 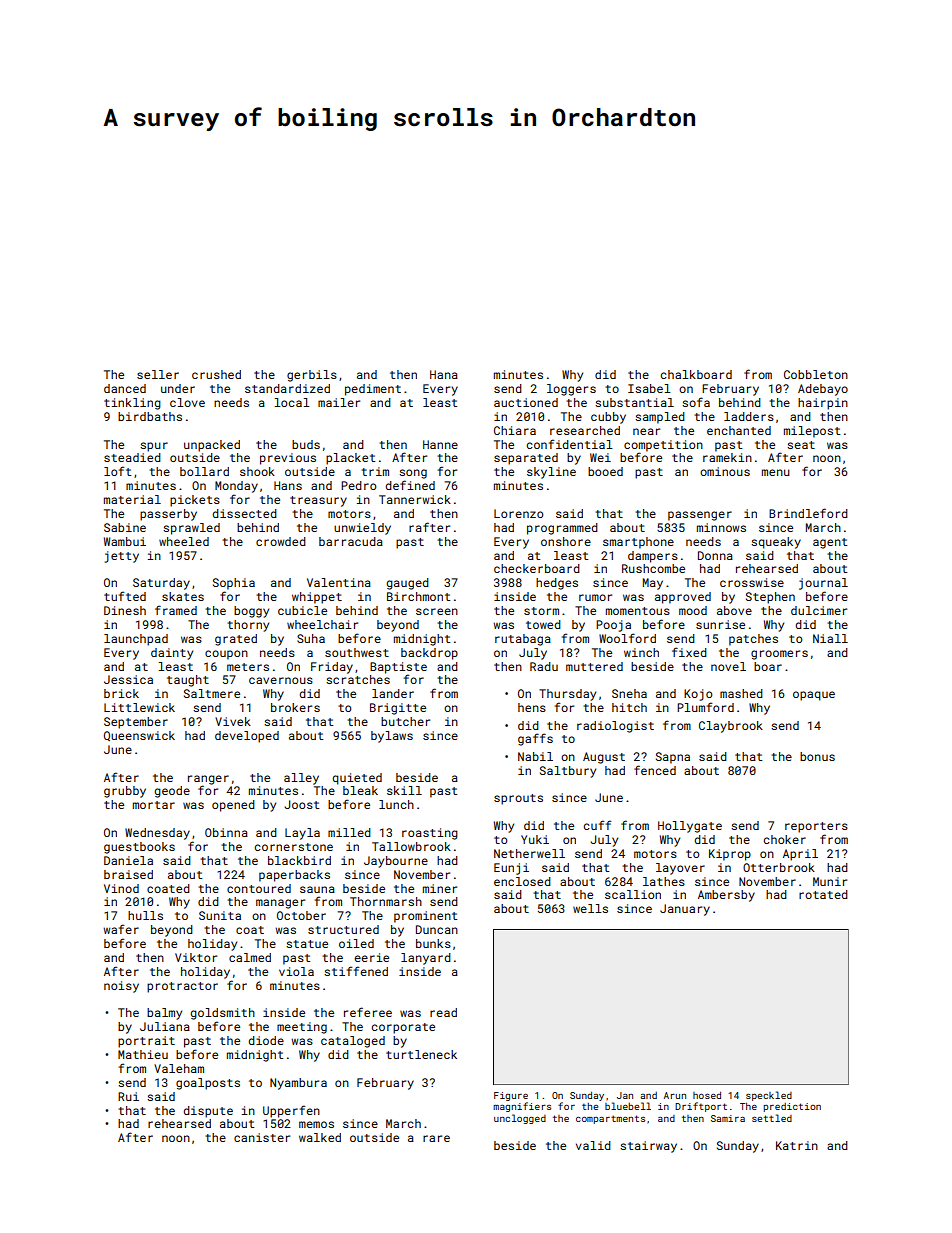 I want to click on canister, so click(x=262, y=1137).
